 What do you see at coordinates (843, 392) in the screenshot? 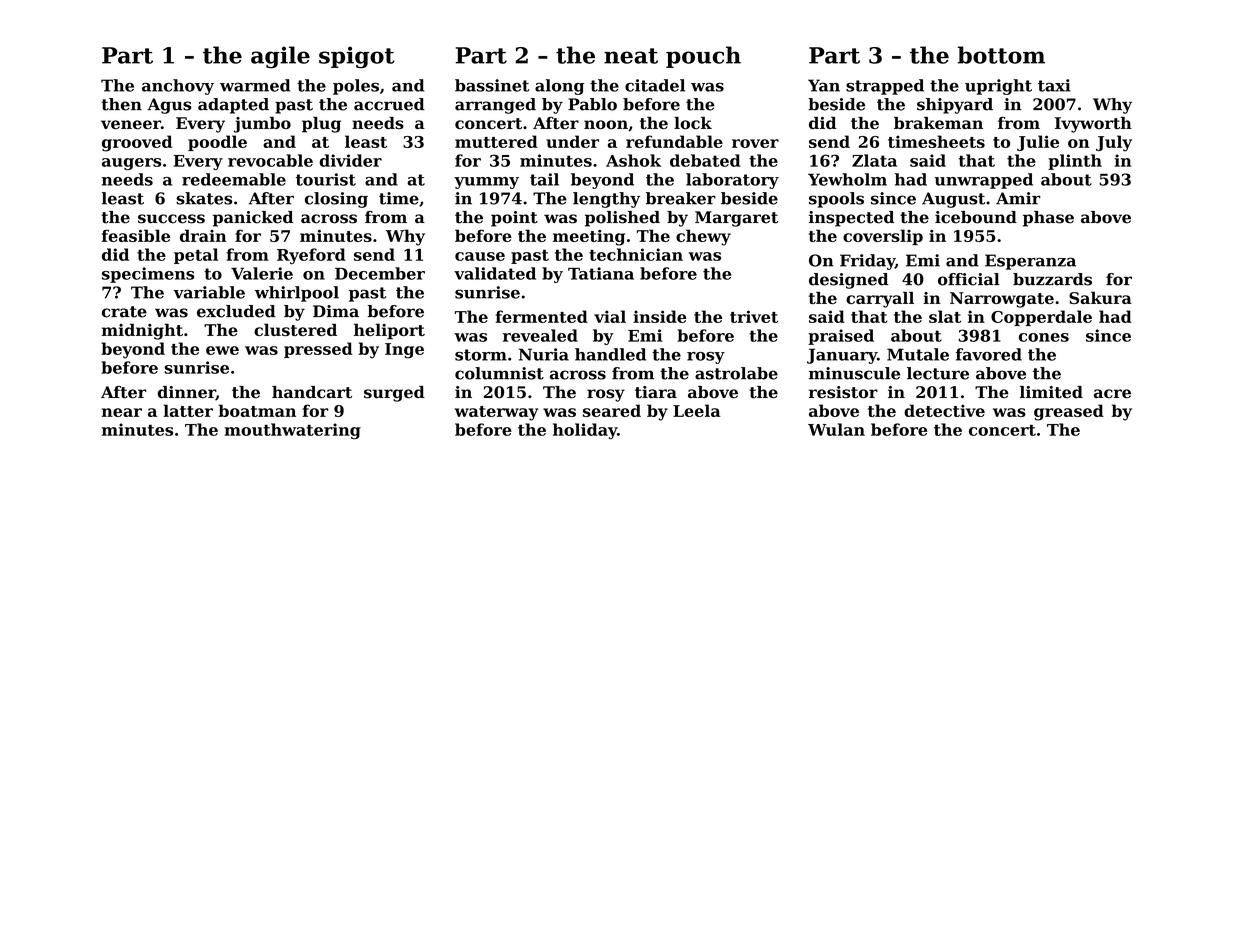
I see `resistor` at bounding box center [843, 392].
